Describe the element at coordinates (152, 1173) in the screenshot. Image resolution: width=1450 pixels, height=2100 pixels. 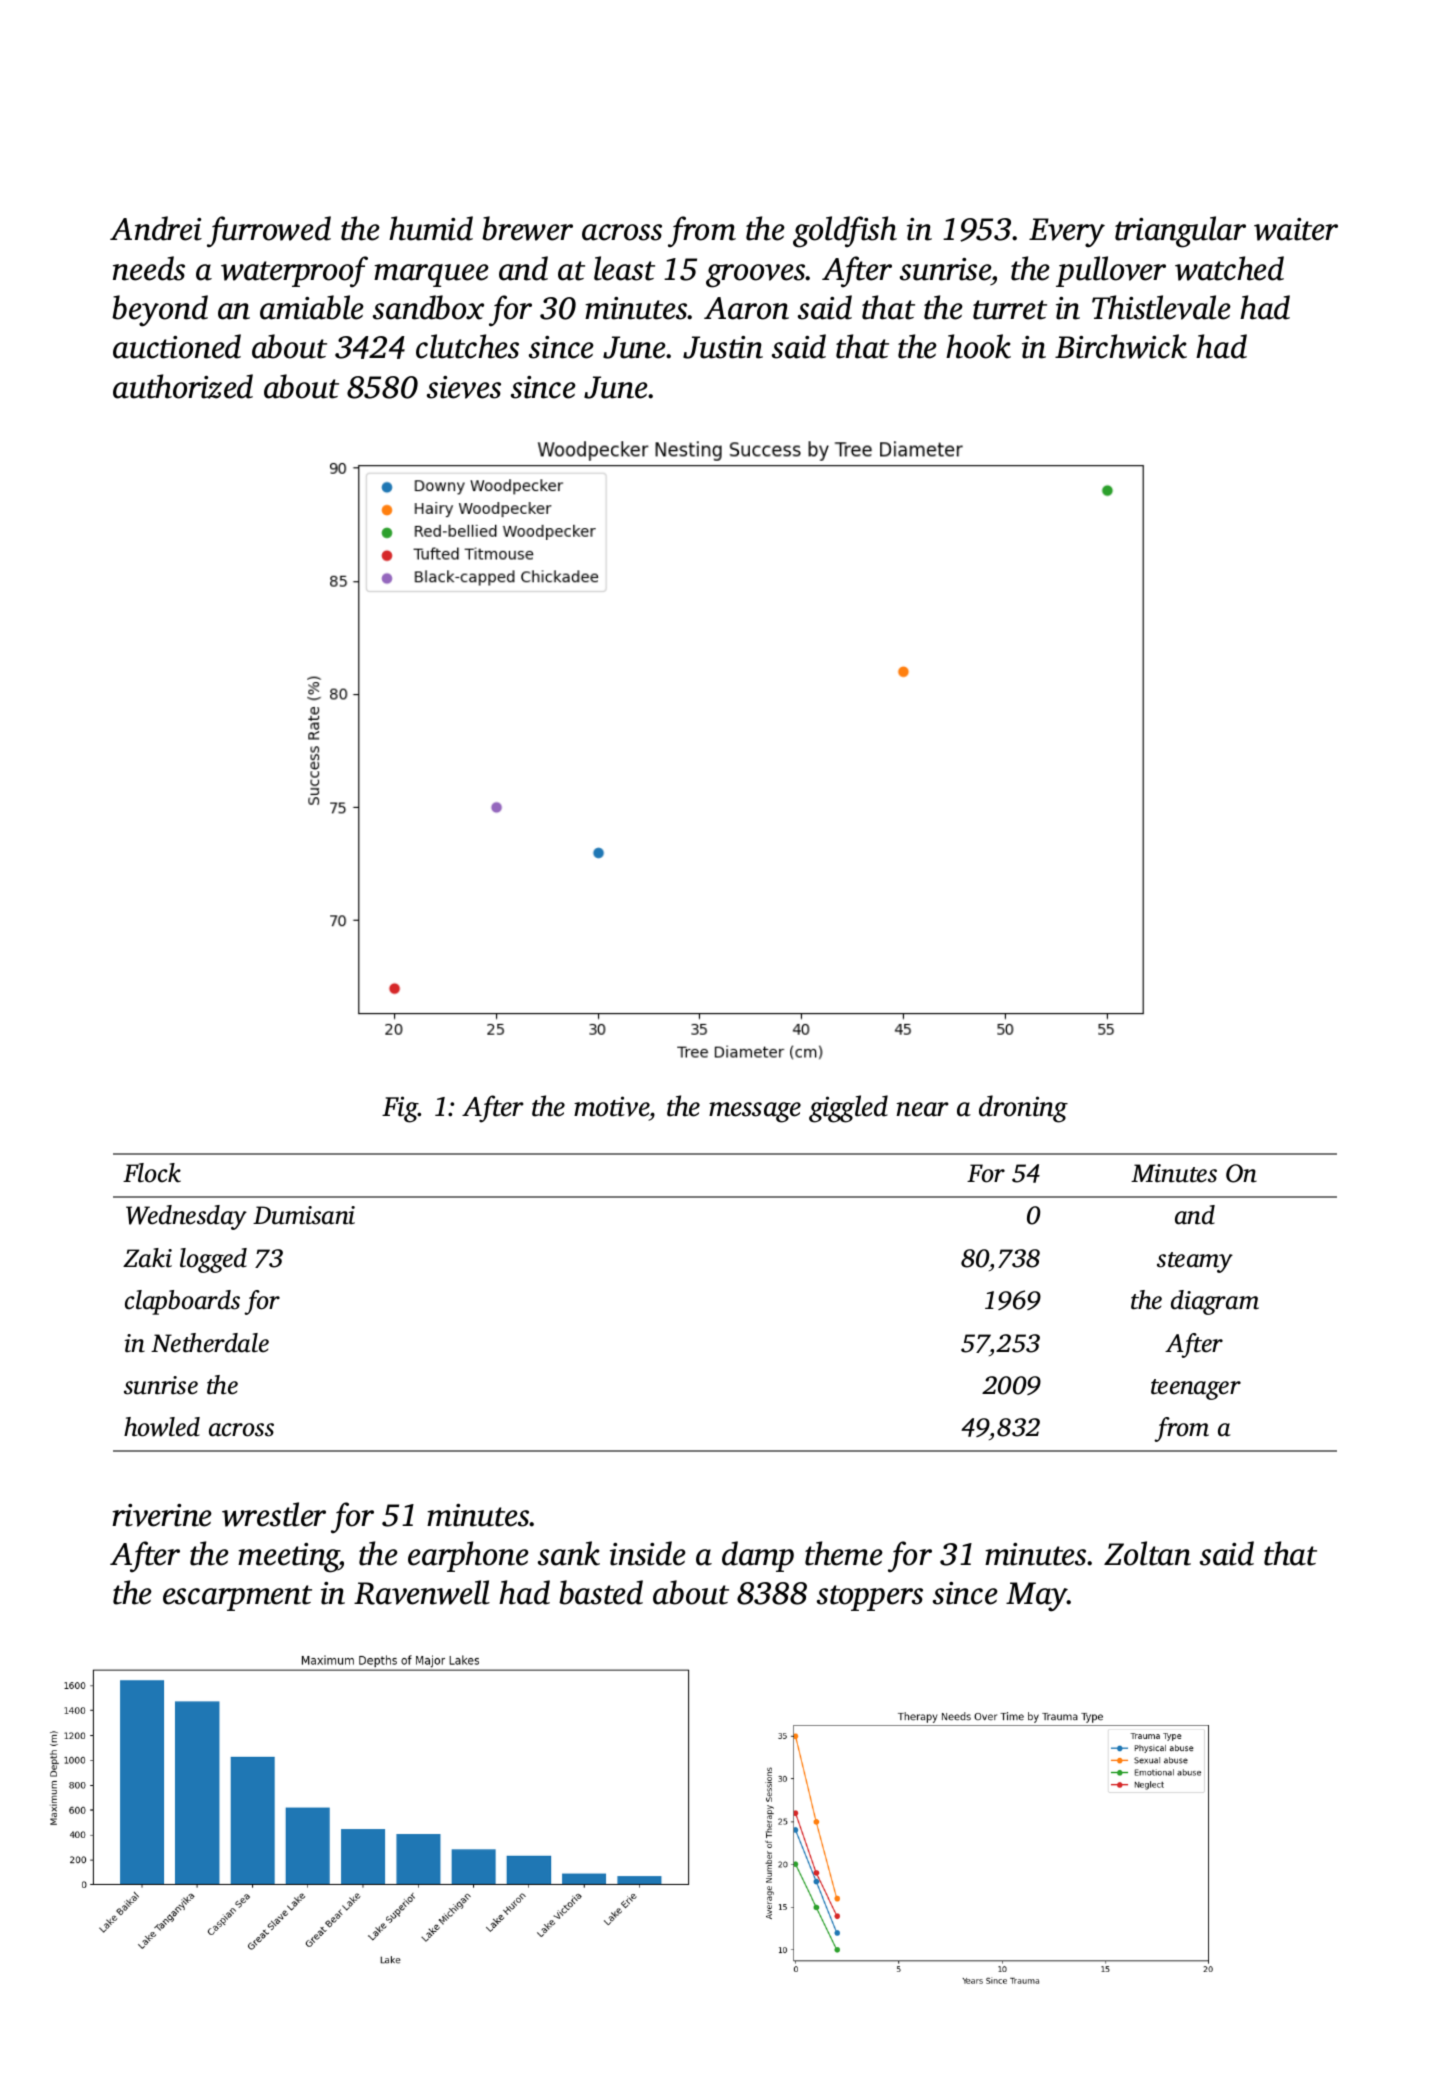
I see `Flock` at that location.
